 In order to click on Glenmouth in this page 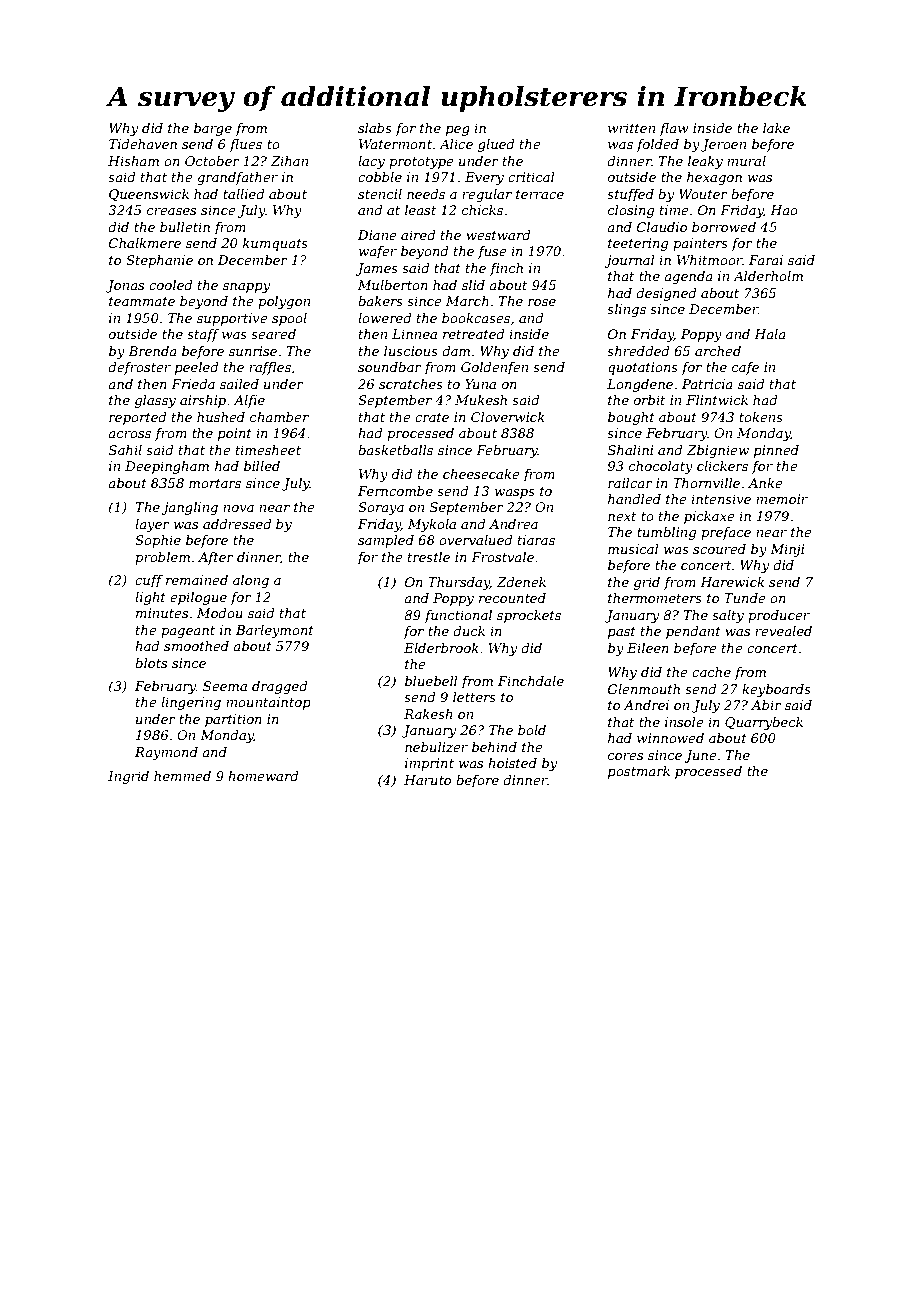, I will do `click(644, 689)`.
